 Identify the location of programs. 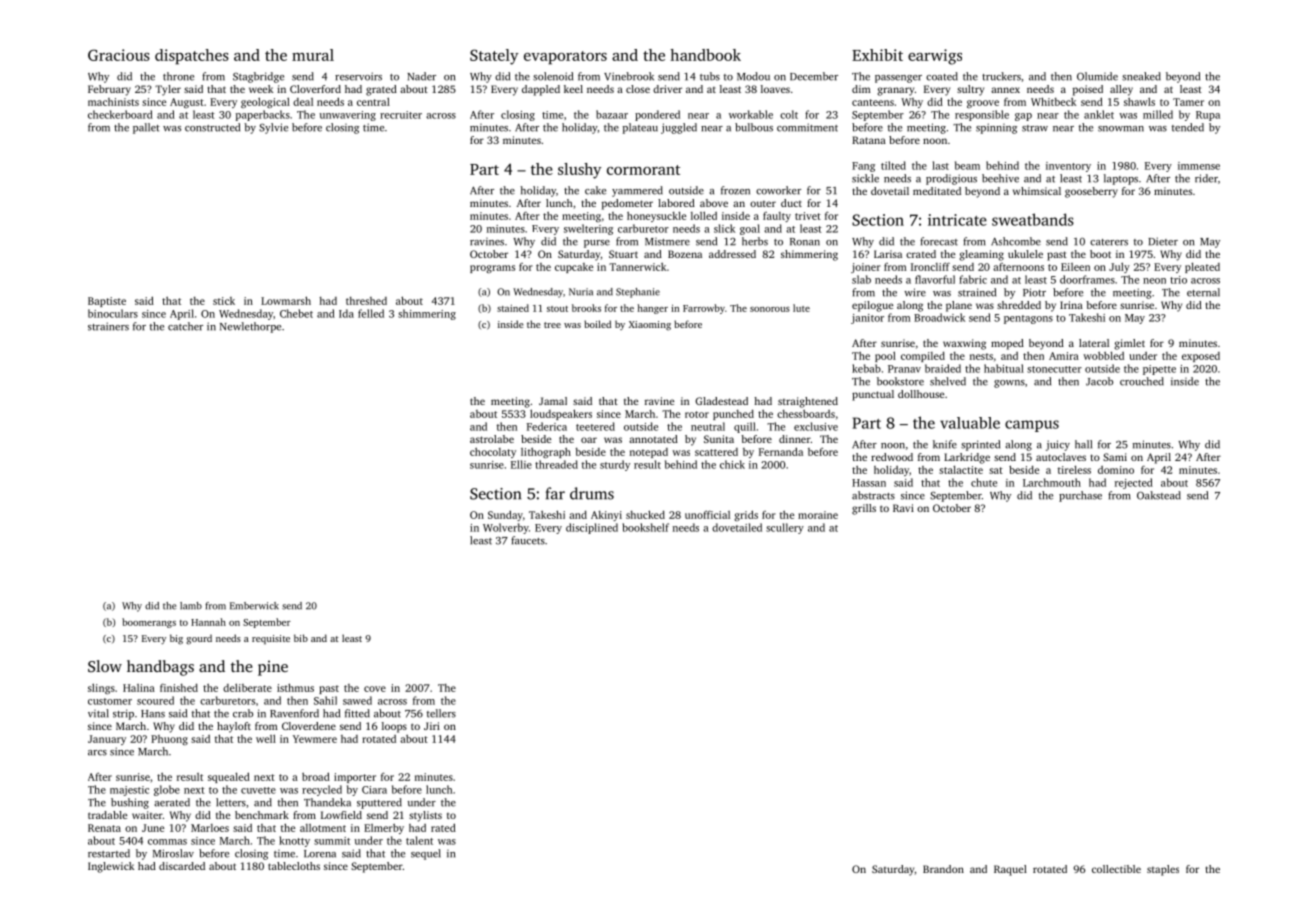
(492, 269).
